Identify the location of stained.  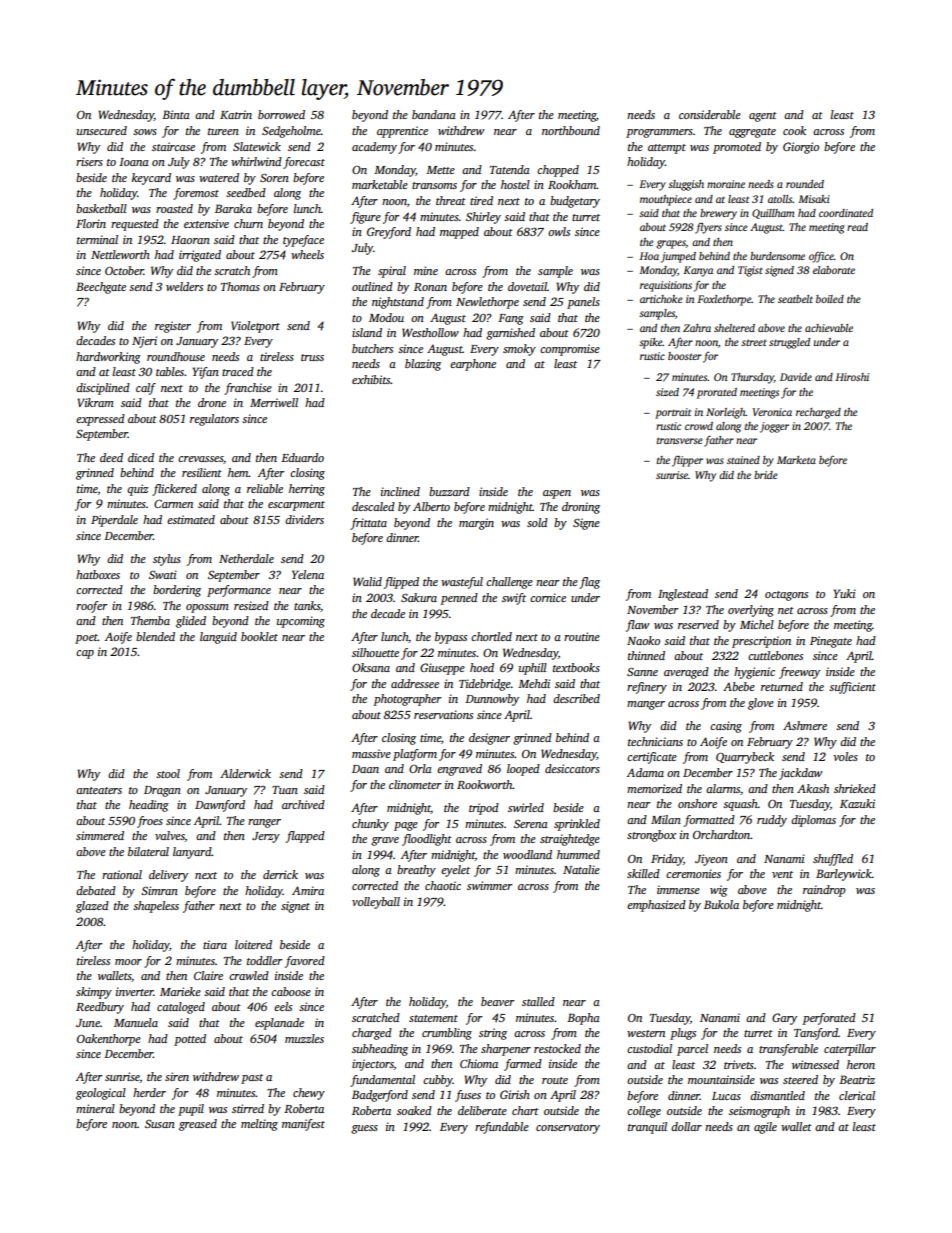
(743, 460).
